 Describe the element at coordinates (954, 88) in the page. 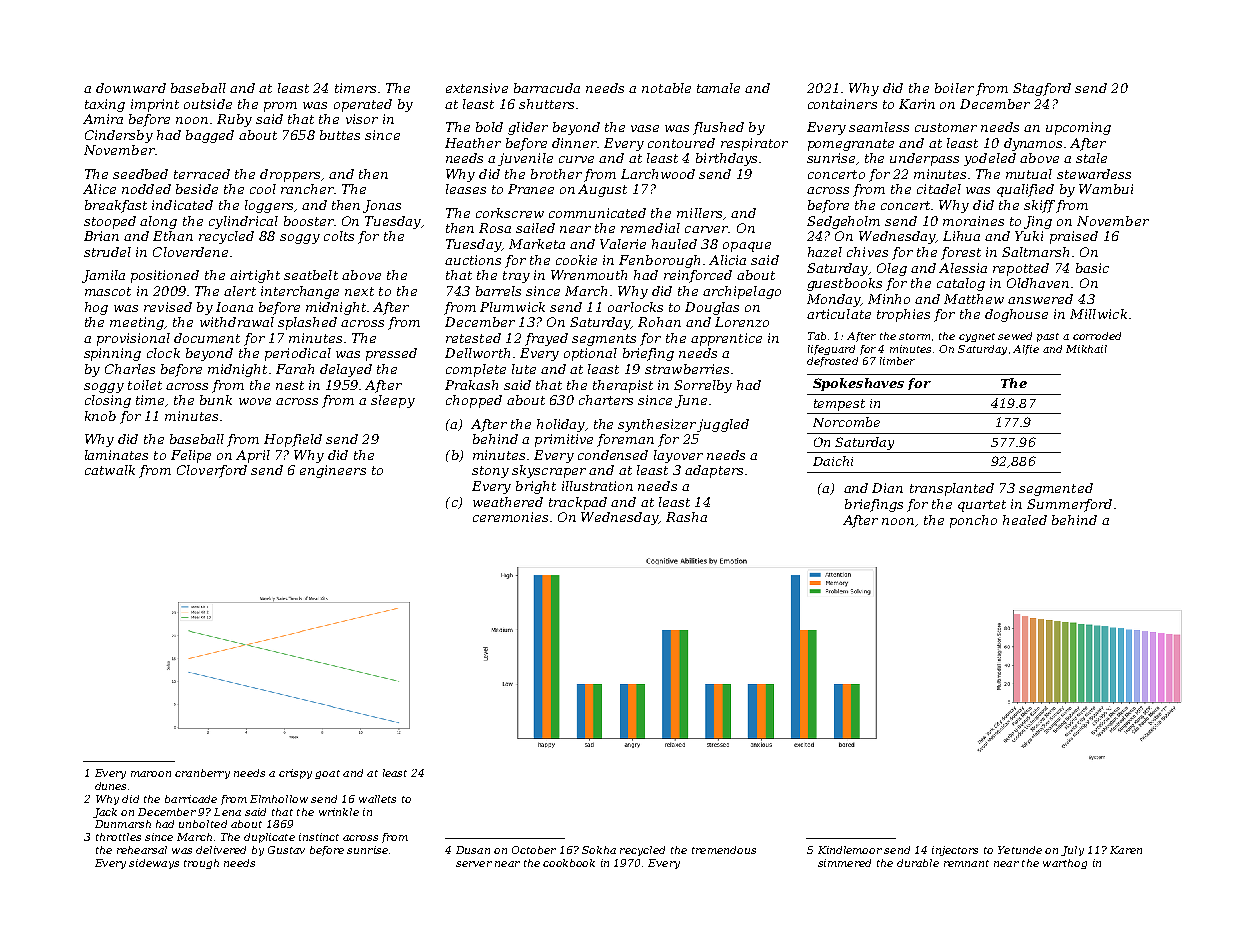

I see `boiler` at that location.
